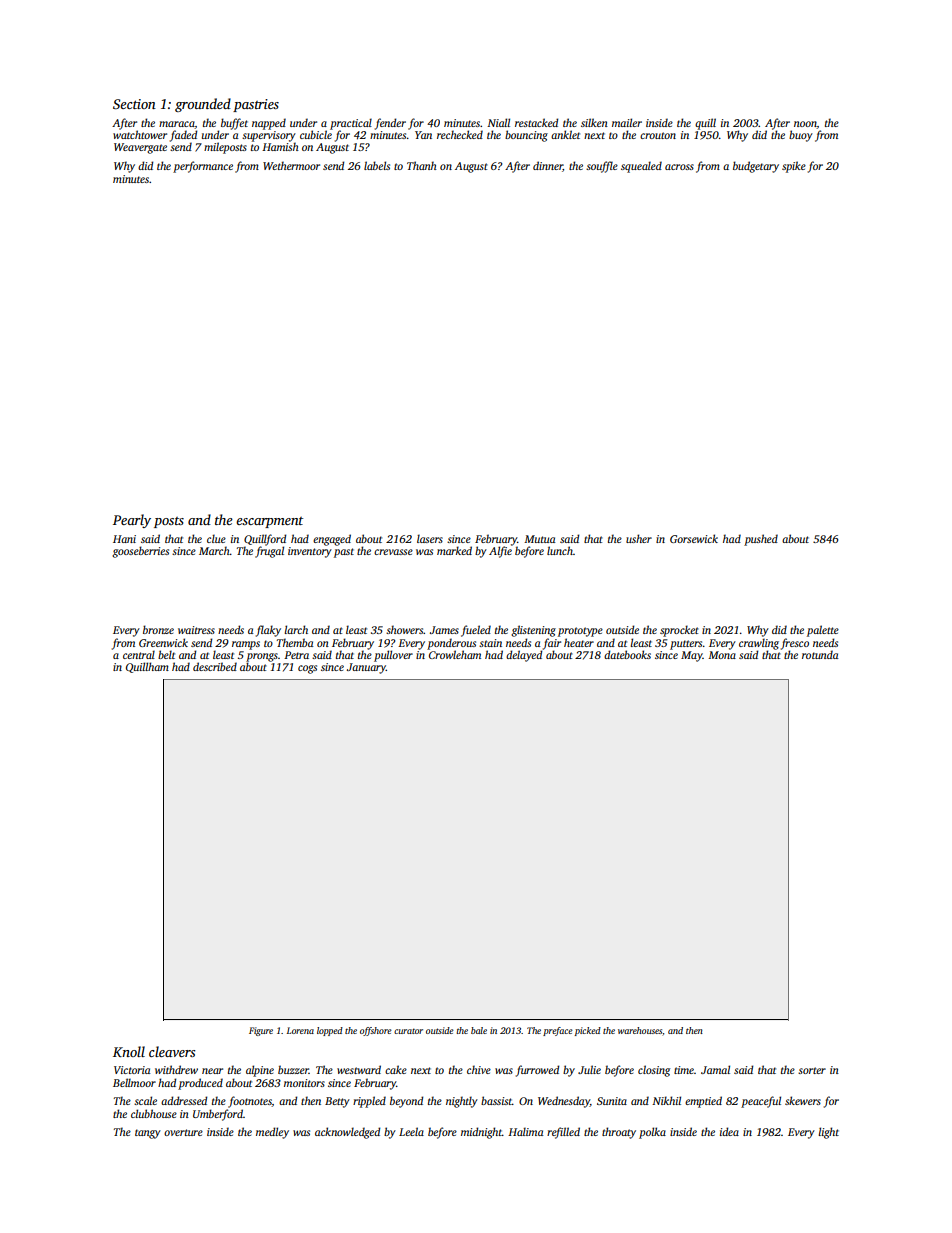  Describe the element at coordinates (366, 668) in the page. I see `January` at that location.
